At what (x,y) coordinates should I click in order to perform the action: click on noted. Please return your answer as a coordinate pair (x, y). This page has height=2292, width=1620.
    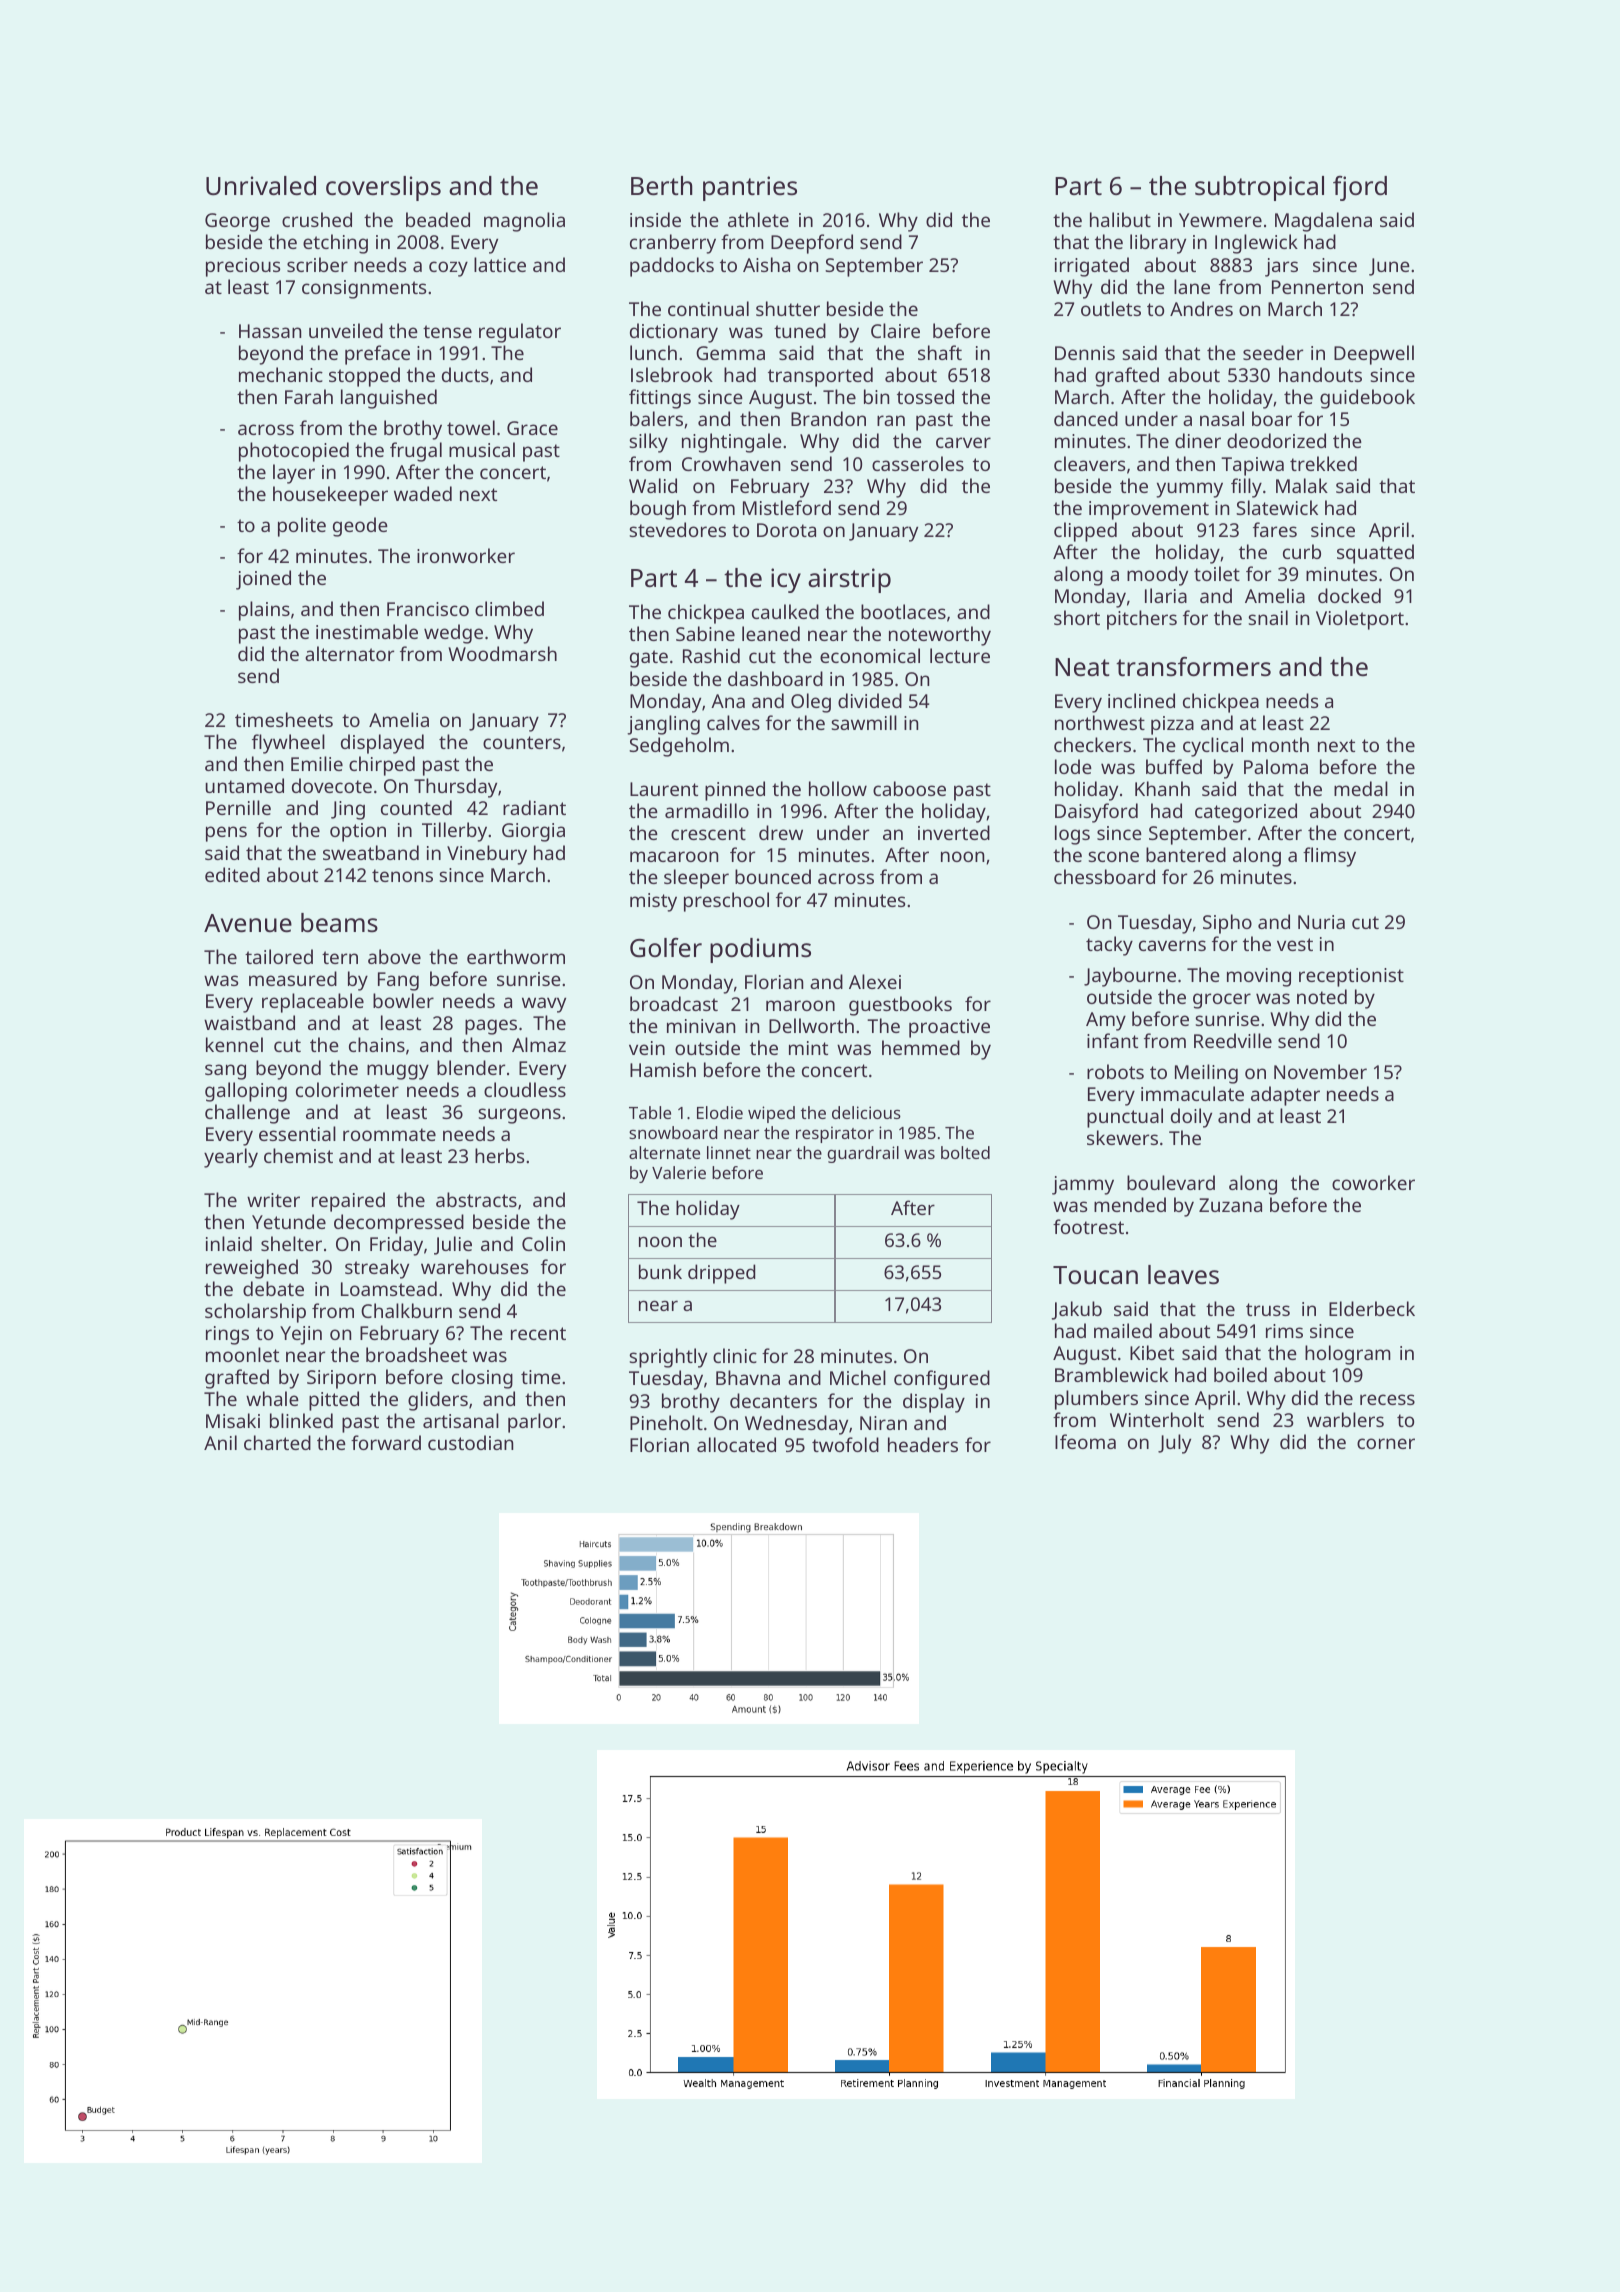
    Looking at the image, I should click on (1322, 996).
